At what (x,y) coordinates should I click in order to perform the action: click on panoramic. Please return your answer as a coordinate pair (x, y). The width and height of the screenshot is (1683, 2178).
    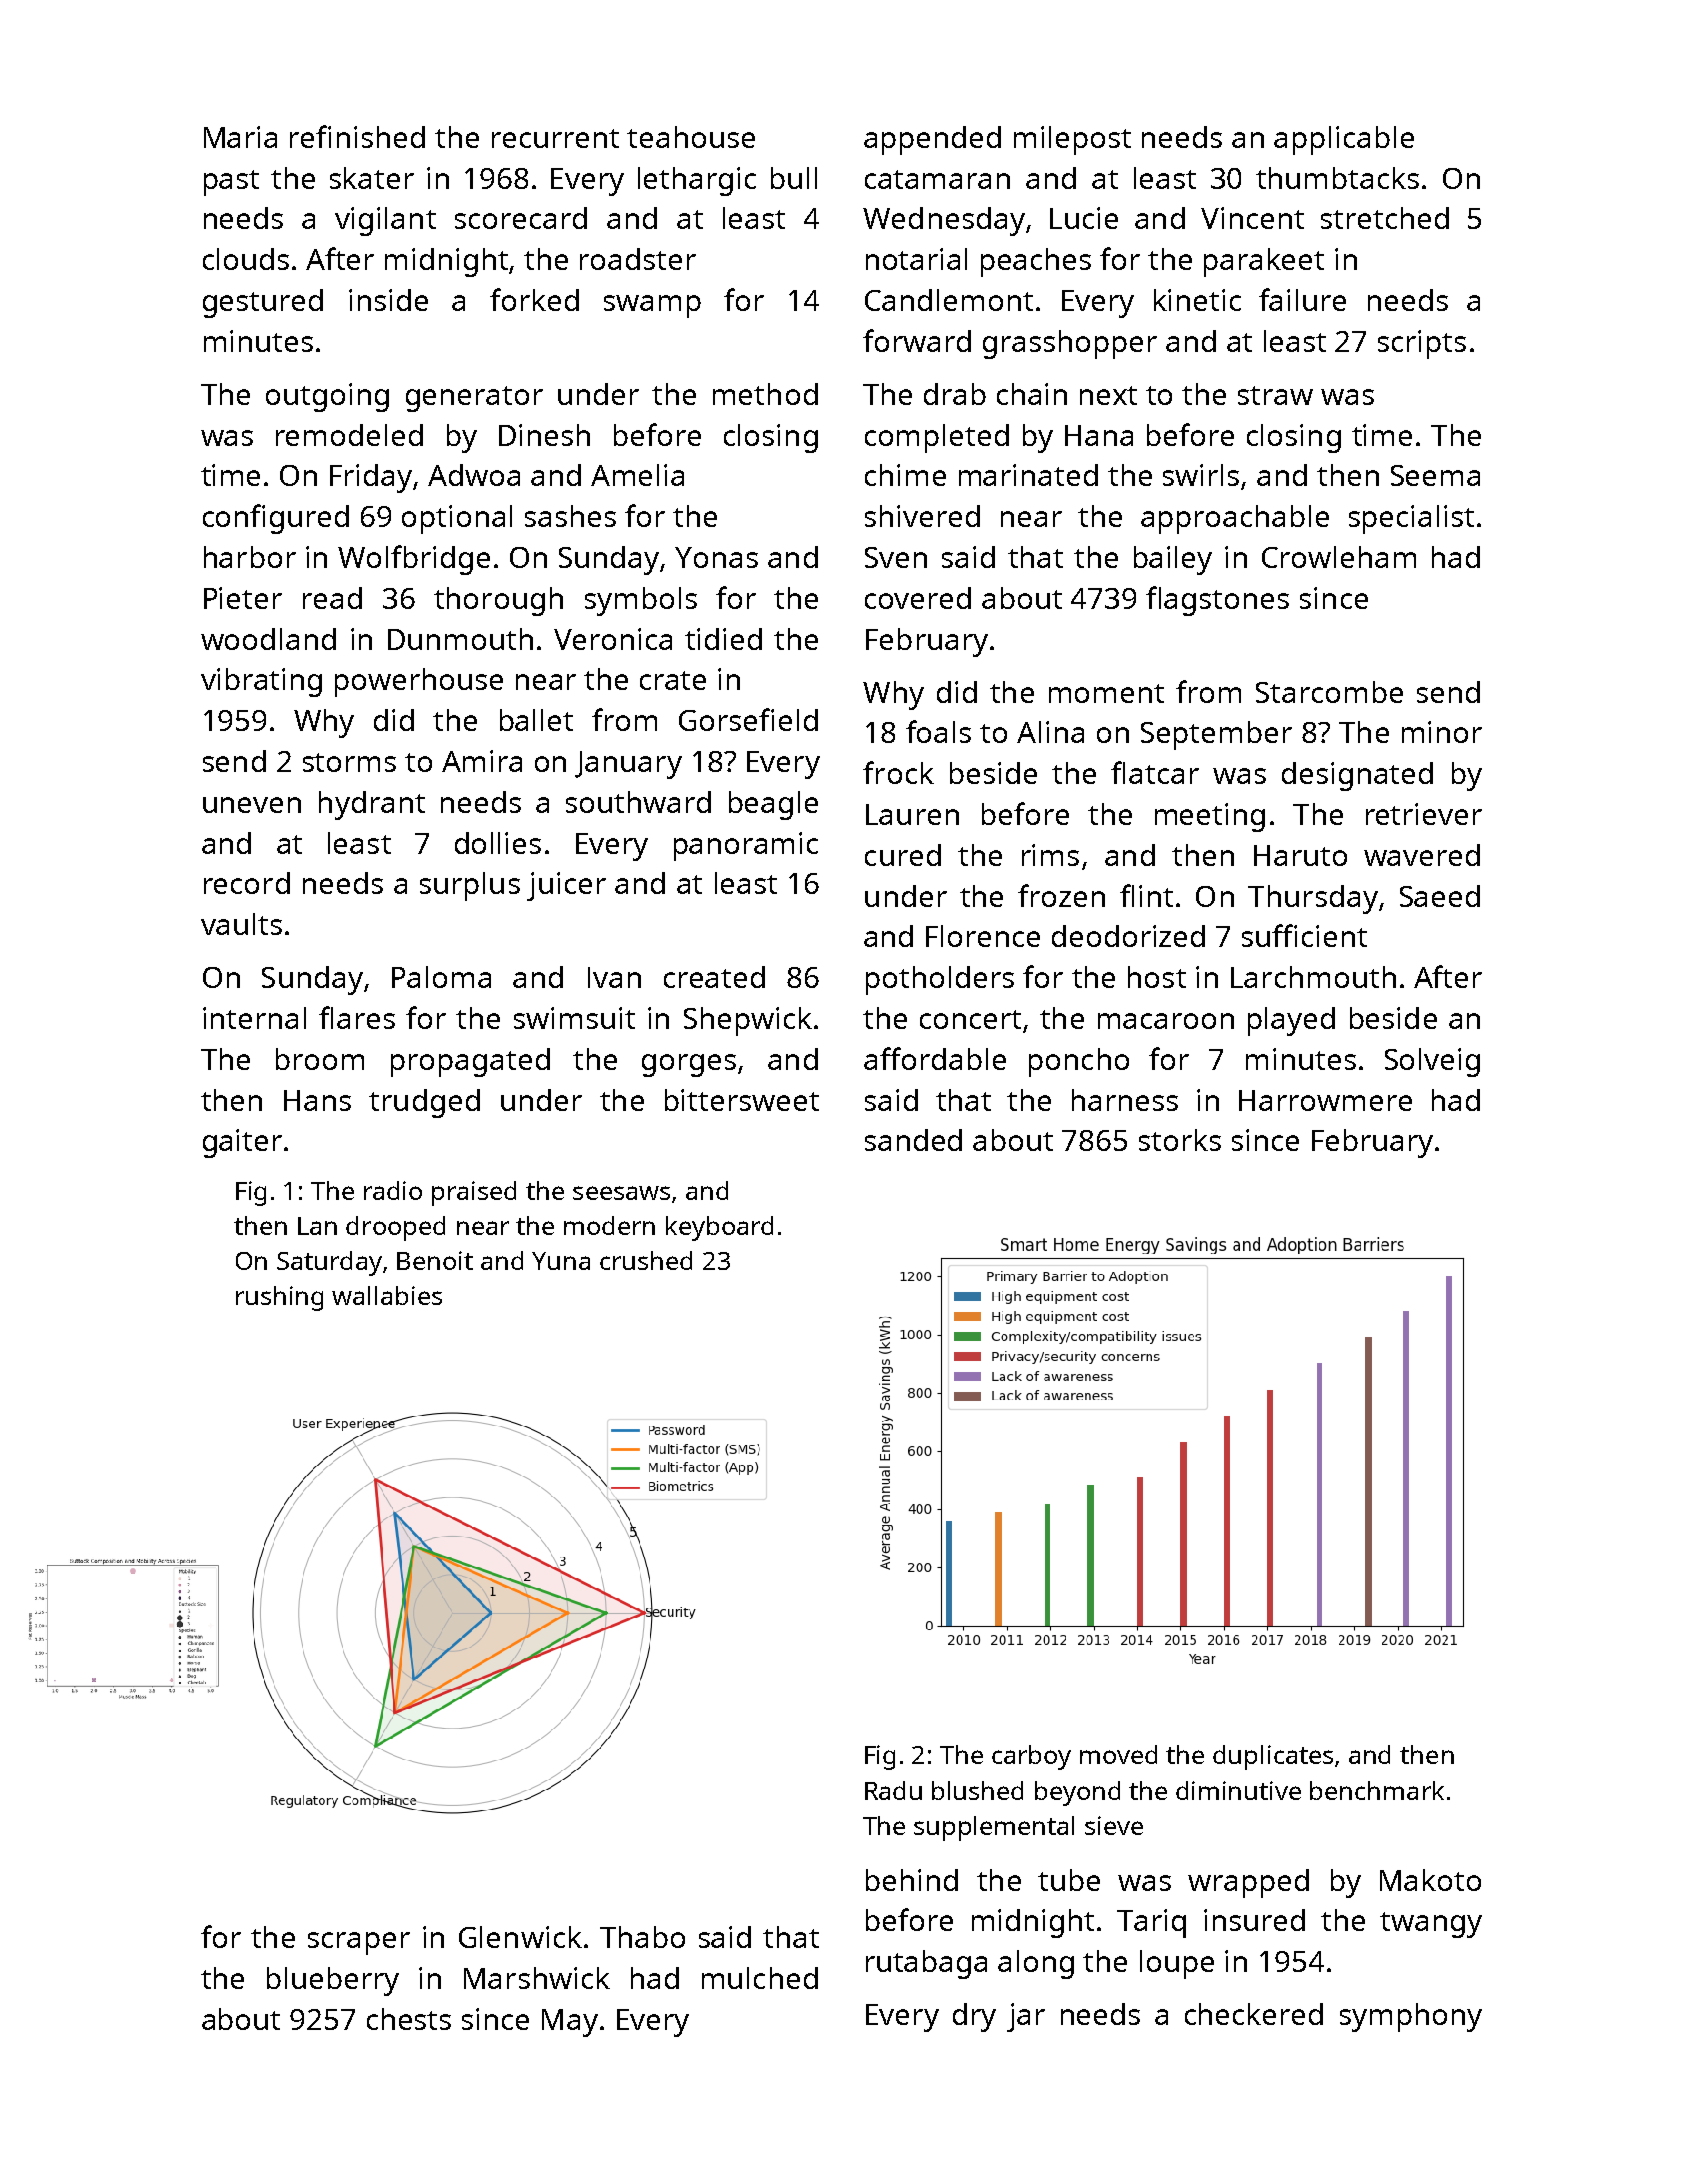
    Looking at the image, I should click on (746, 846).
